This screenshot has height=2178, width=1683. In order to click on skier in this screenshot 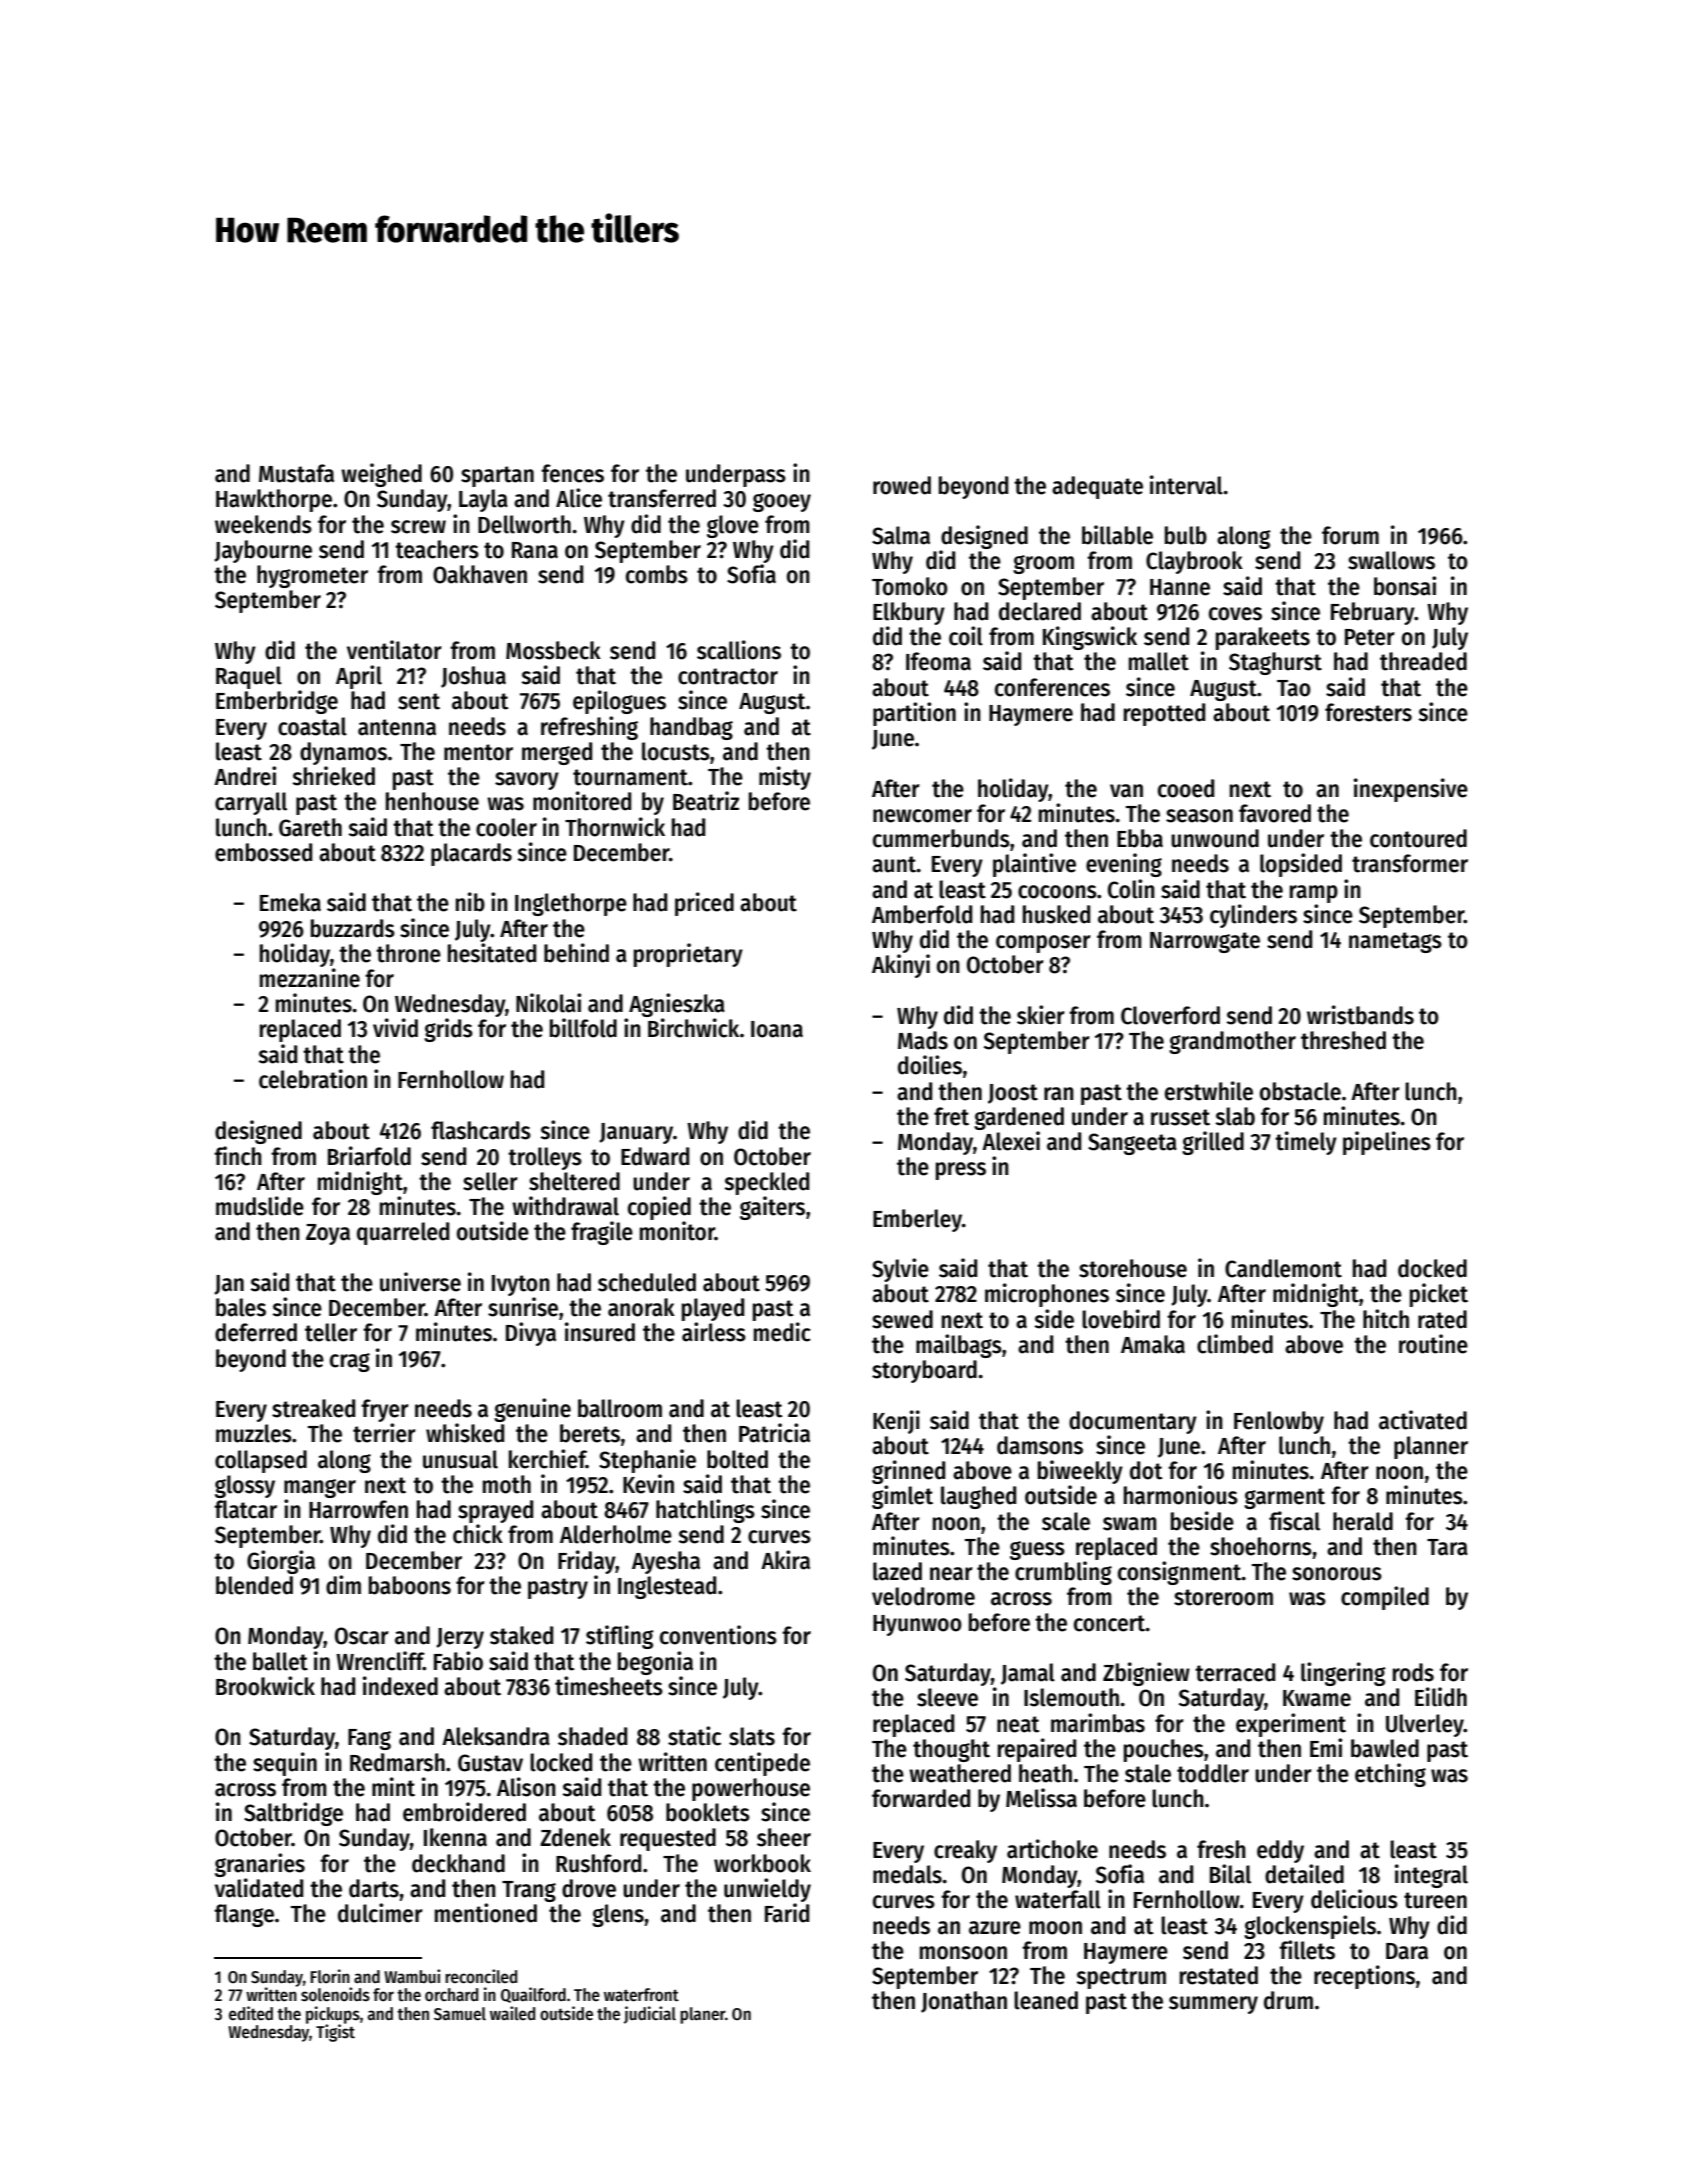, I will do `click(1041, 1015)`.
